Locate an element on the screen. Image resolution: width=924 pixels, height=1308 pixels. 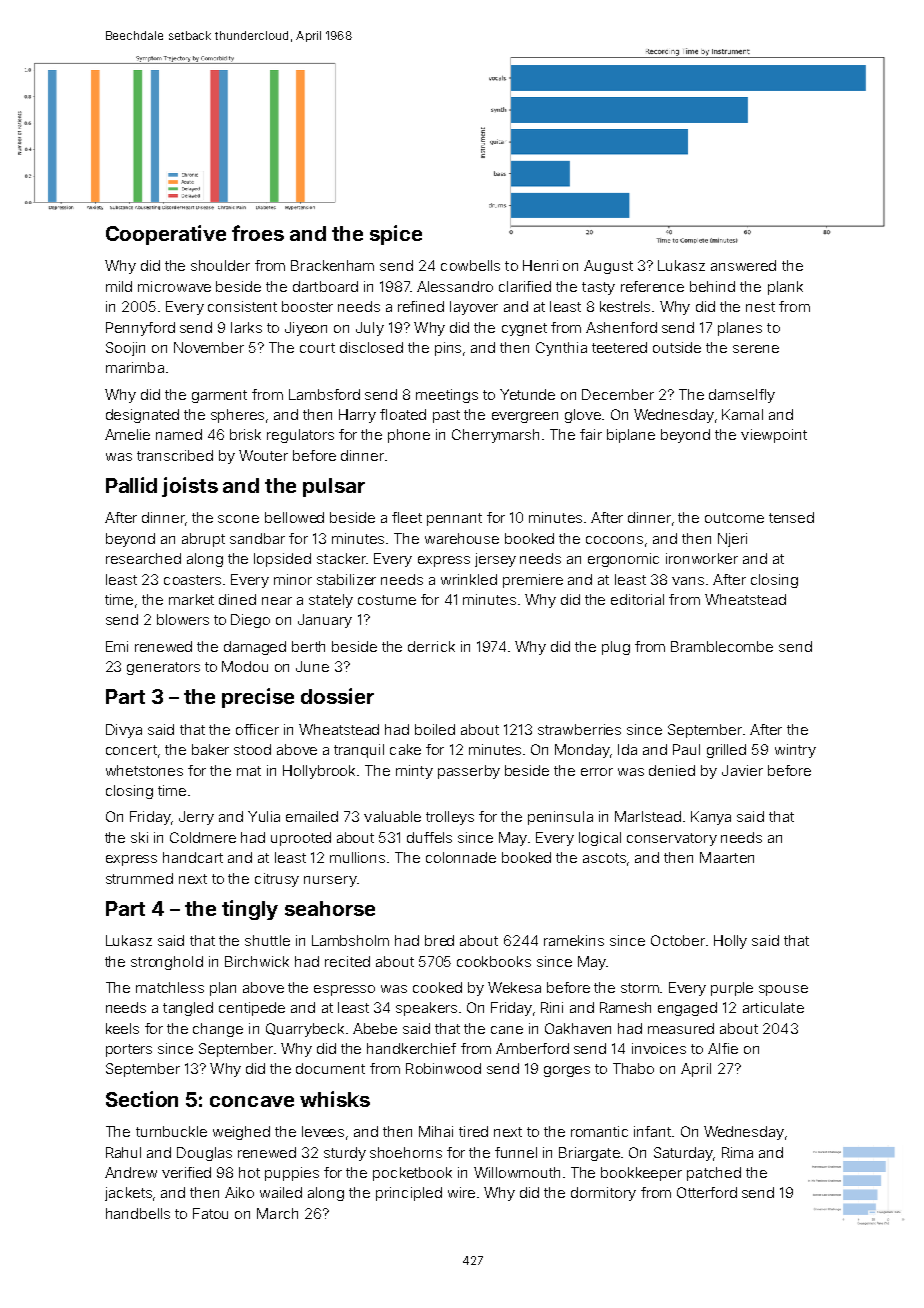
Rima is located at coordinates (737, 1152).
